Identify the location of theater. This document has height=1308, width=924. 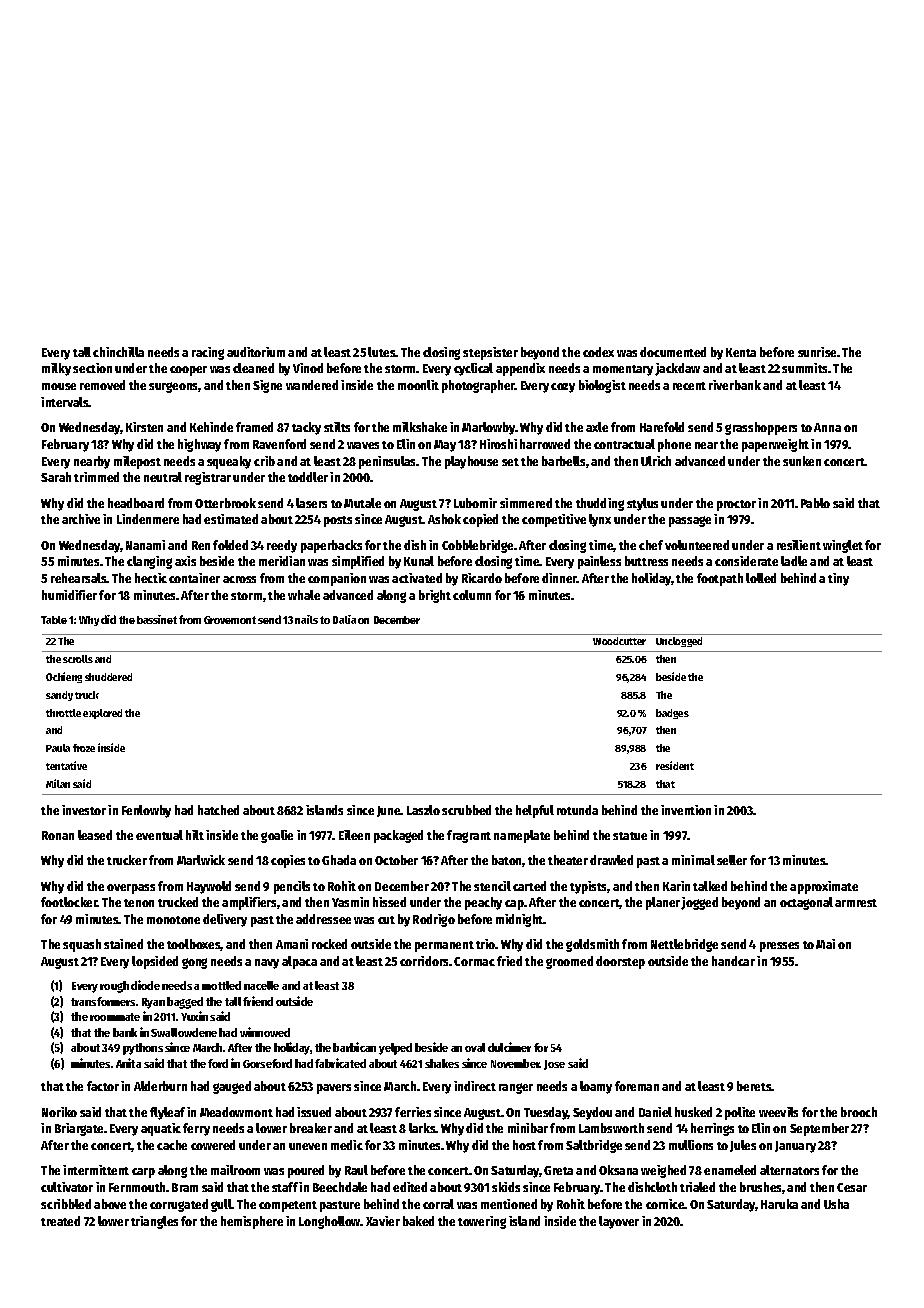
(568, 860).
